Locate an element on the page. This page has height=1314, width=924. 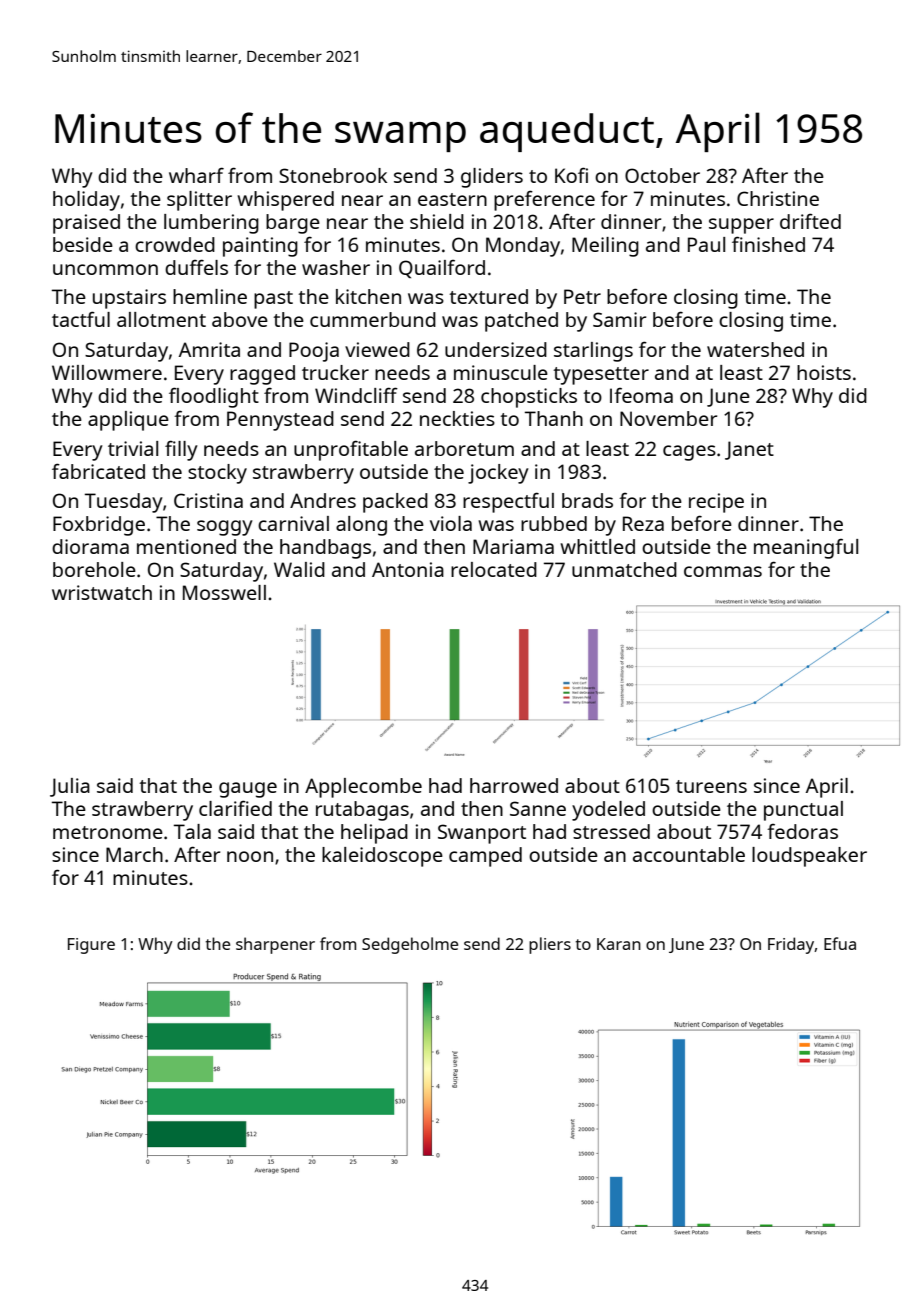
neckties is located at coordinates (457, 418).
